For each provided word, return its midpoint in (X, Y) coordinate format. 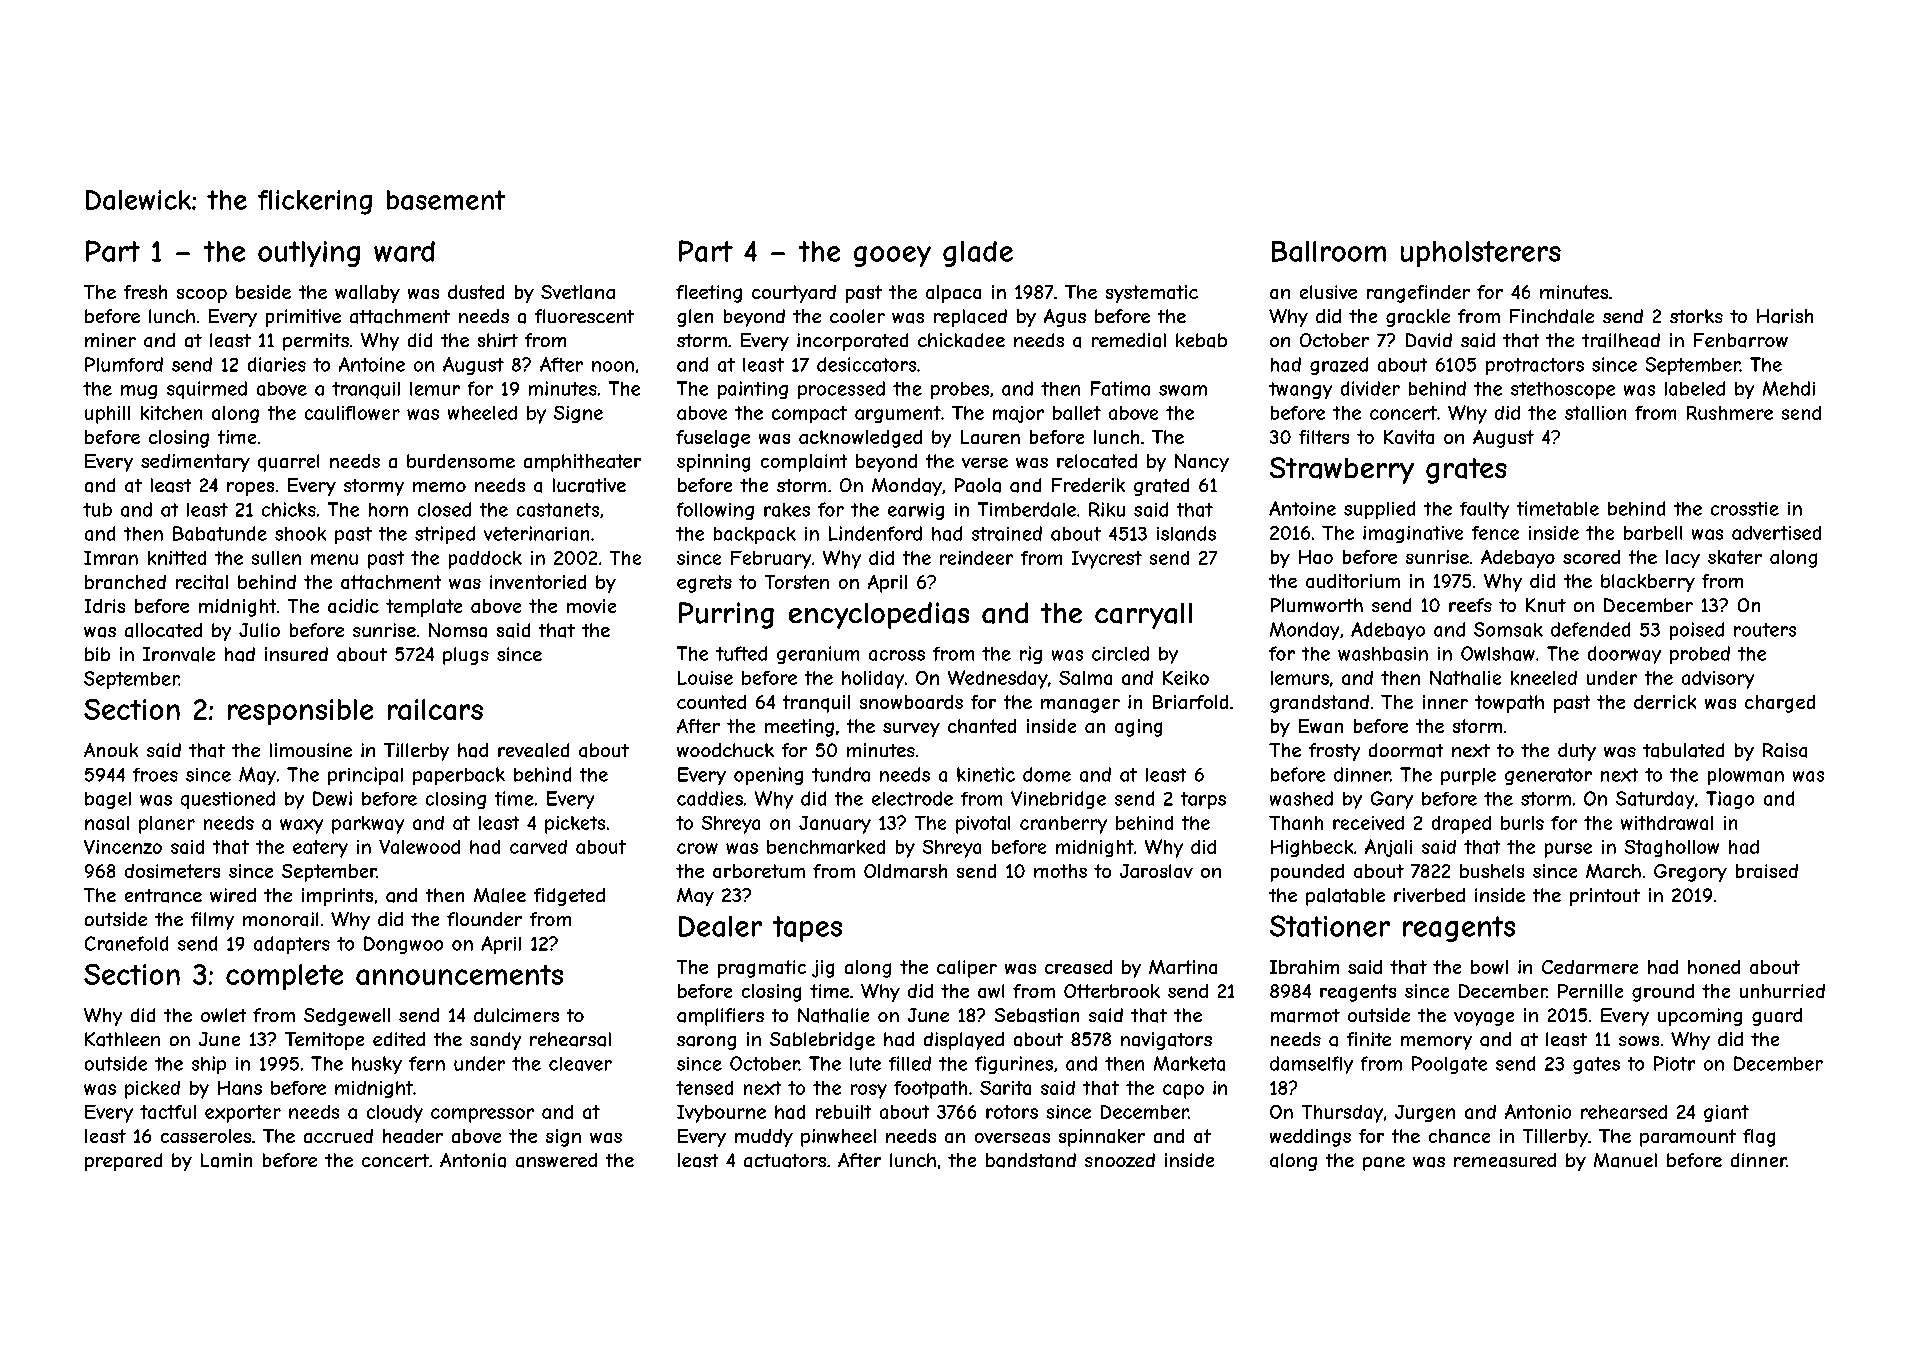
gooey (892, 256)
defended (1590, 629)
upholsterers (1481, 254)
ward (404, 251)
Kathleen (122, 1039)
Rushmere (1730, 413)
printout (1605, 897)
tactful (168, 1112)
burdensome (461, 461)
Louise (705, 678)
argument (898, 414)
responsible (300, 712)
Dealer (720, 926)
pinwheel (838, 1138)
